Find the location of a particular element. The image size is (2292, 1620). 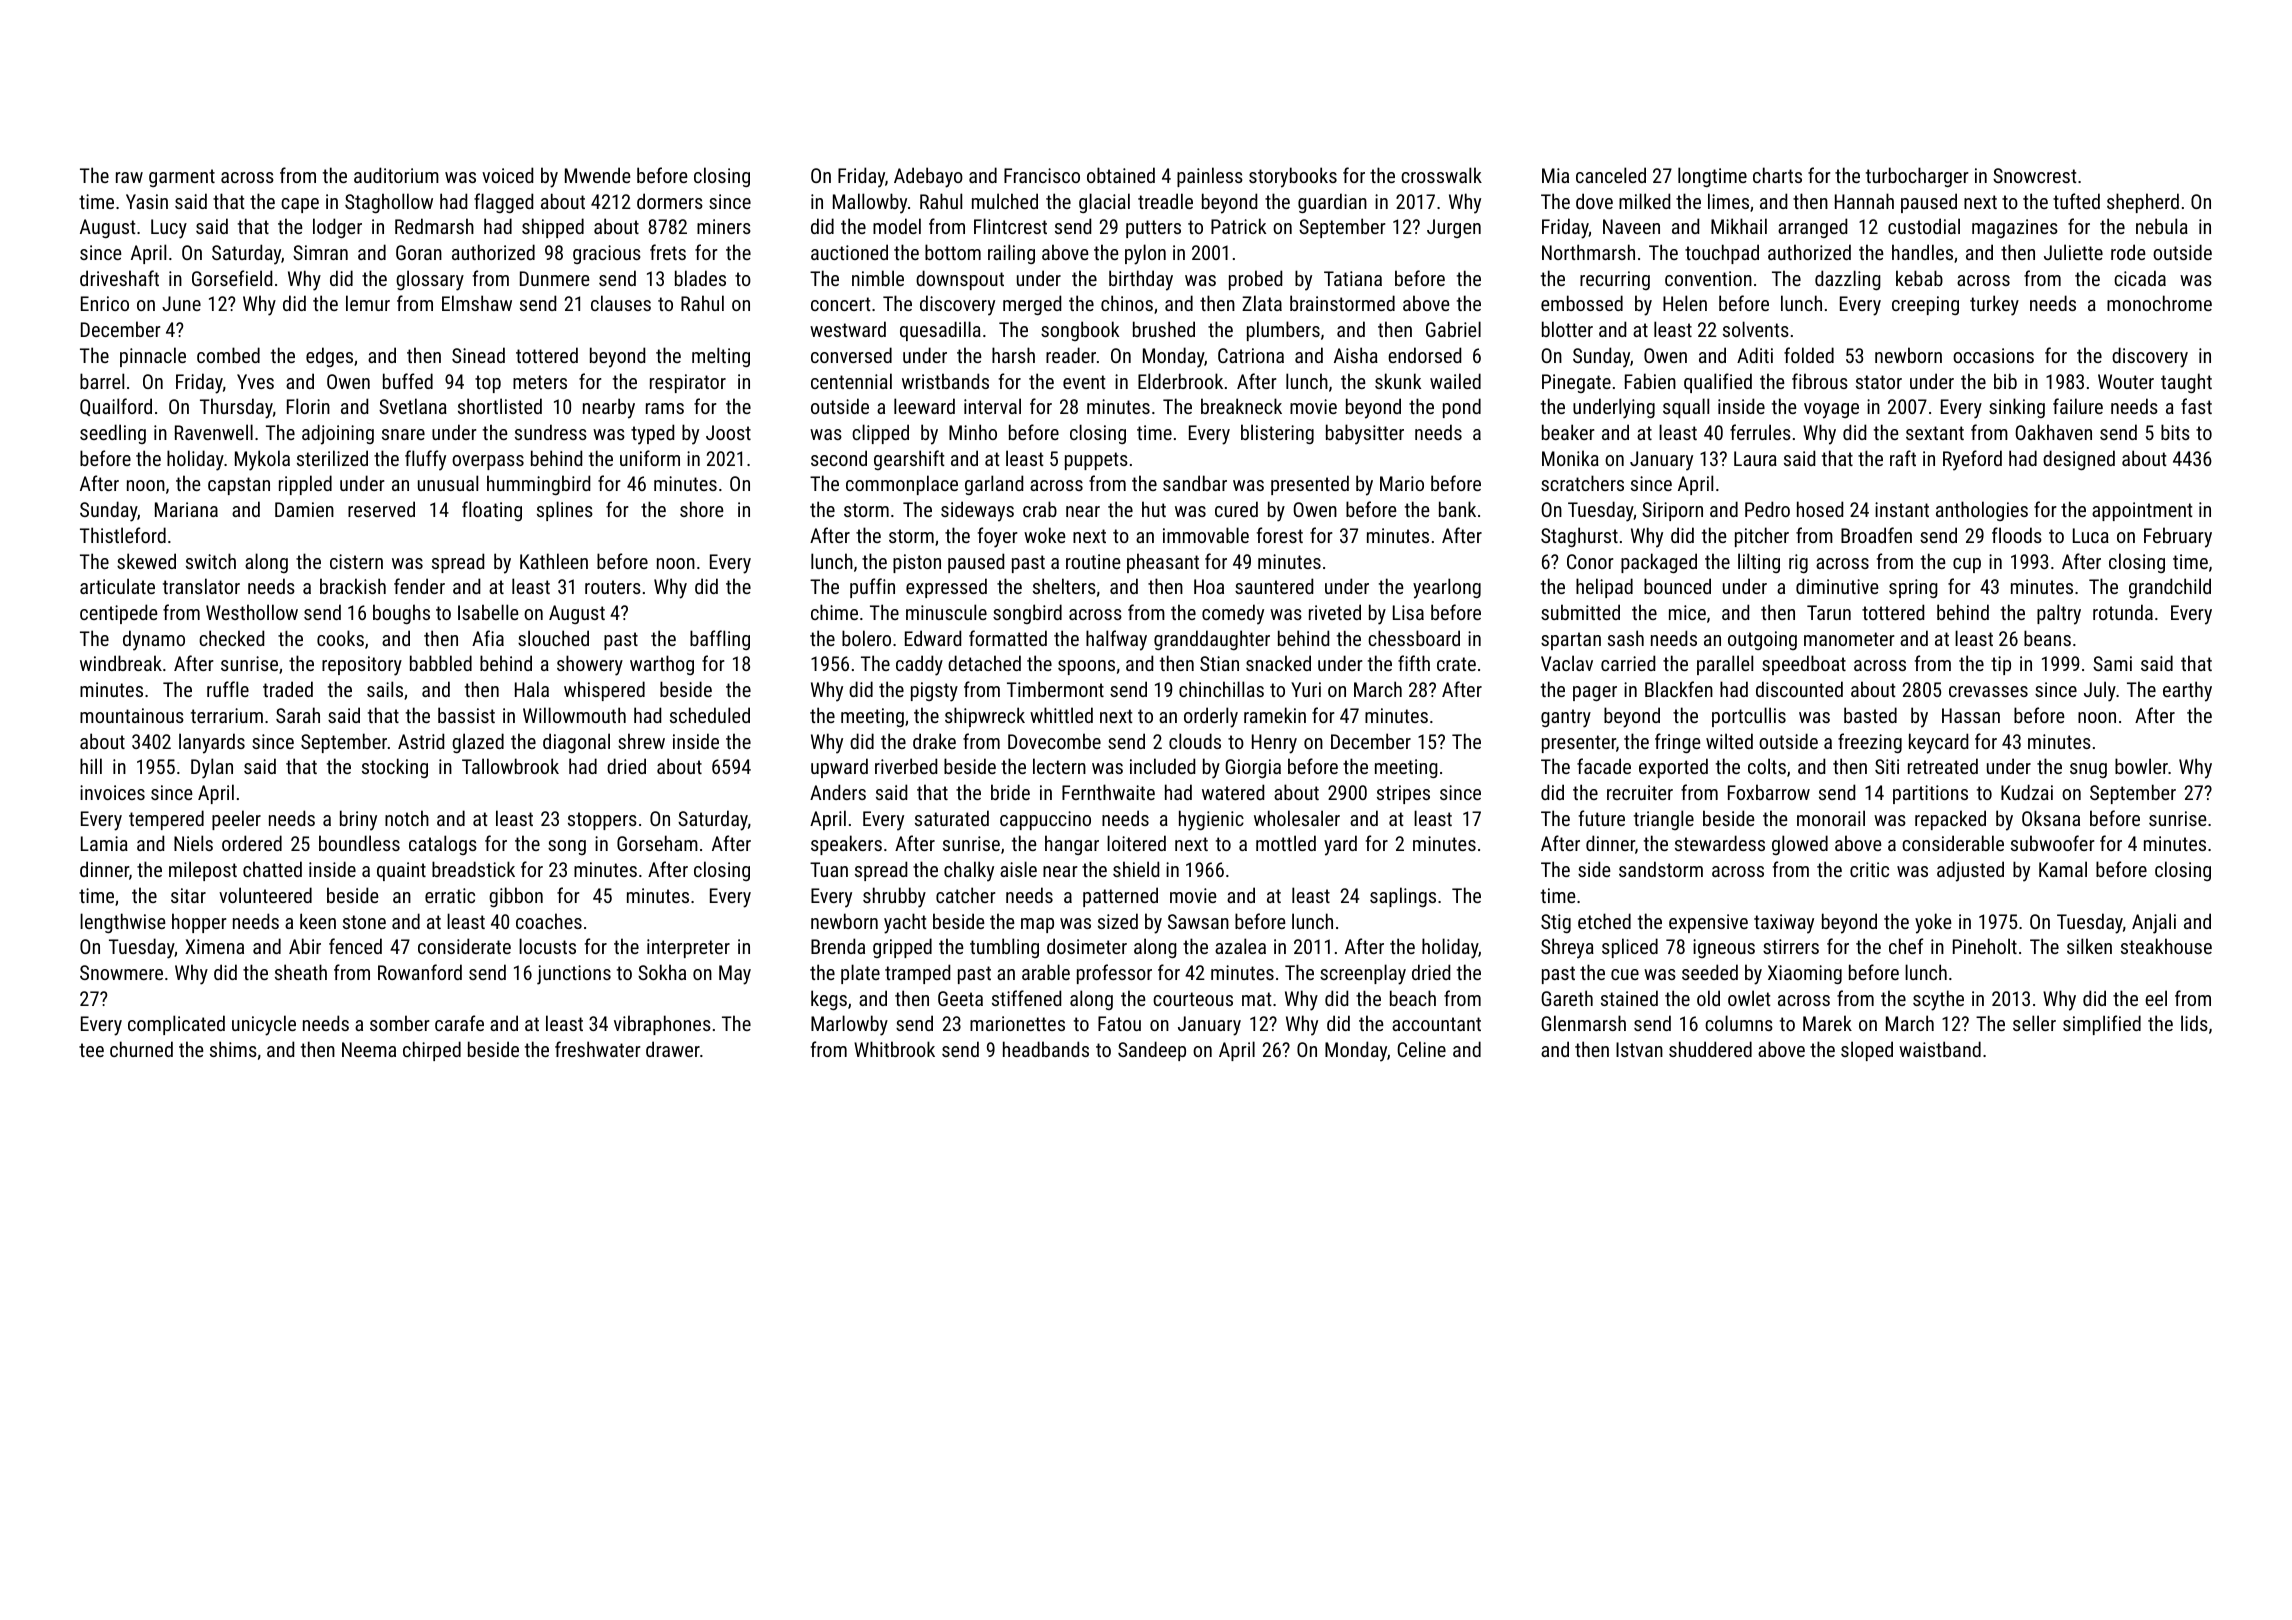

floods is located at coordinates (2017, 535).
